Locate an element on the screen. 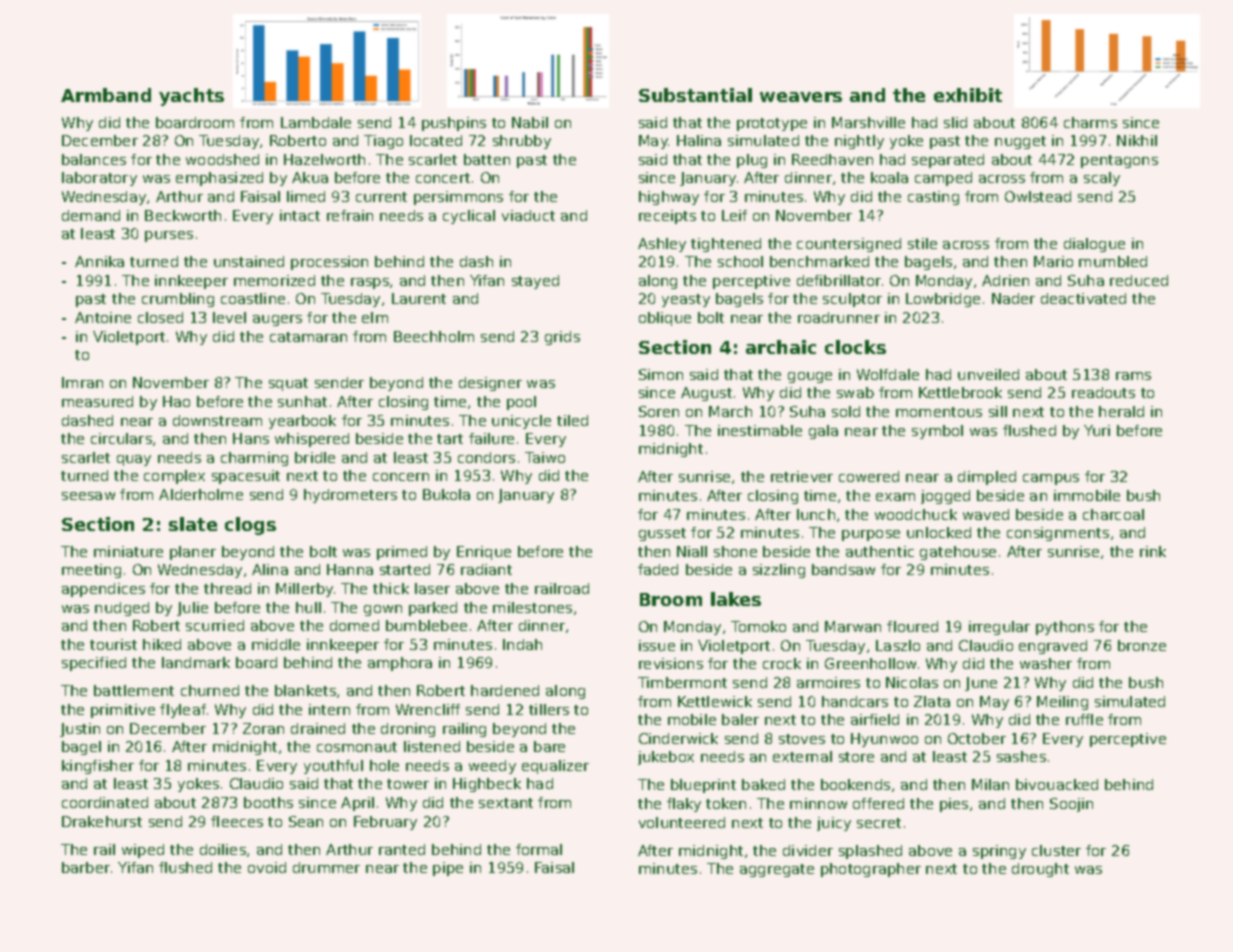 The height and width of the screenshot is (952, 1233). scurried is located at coordinates (215, 625).
